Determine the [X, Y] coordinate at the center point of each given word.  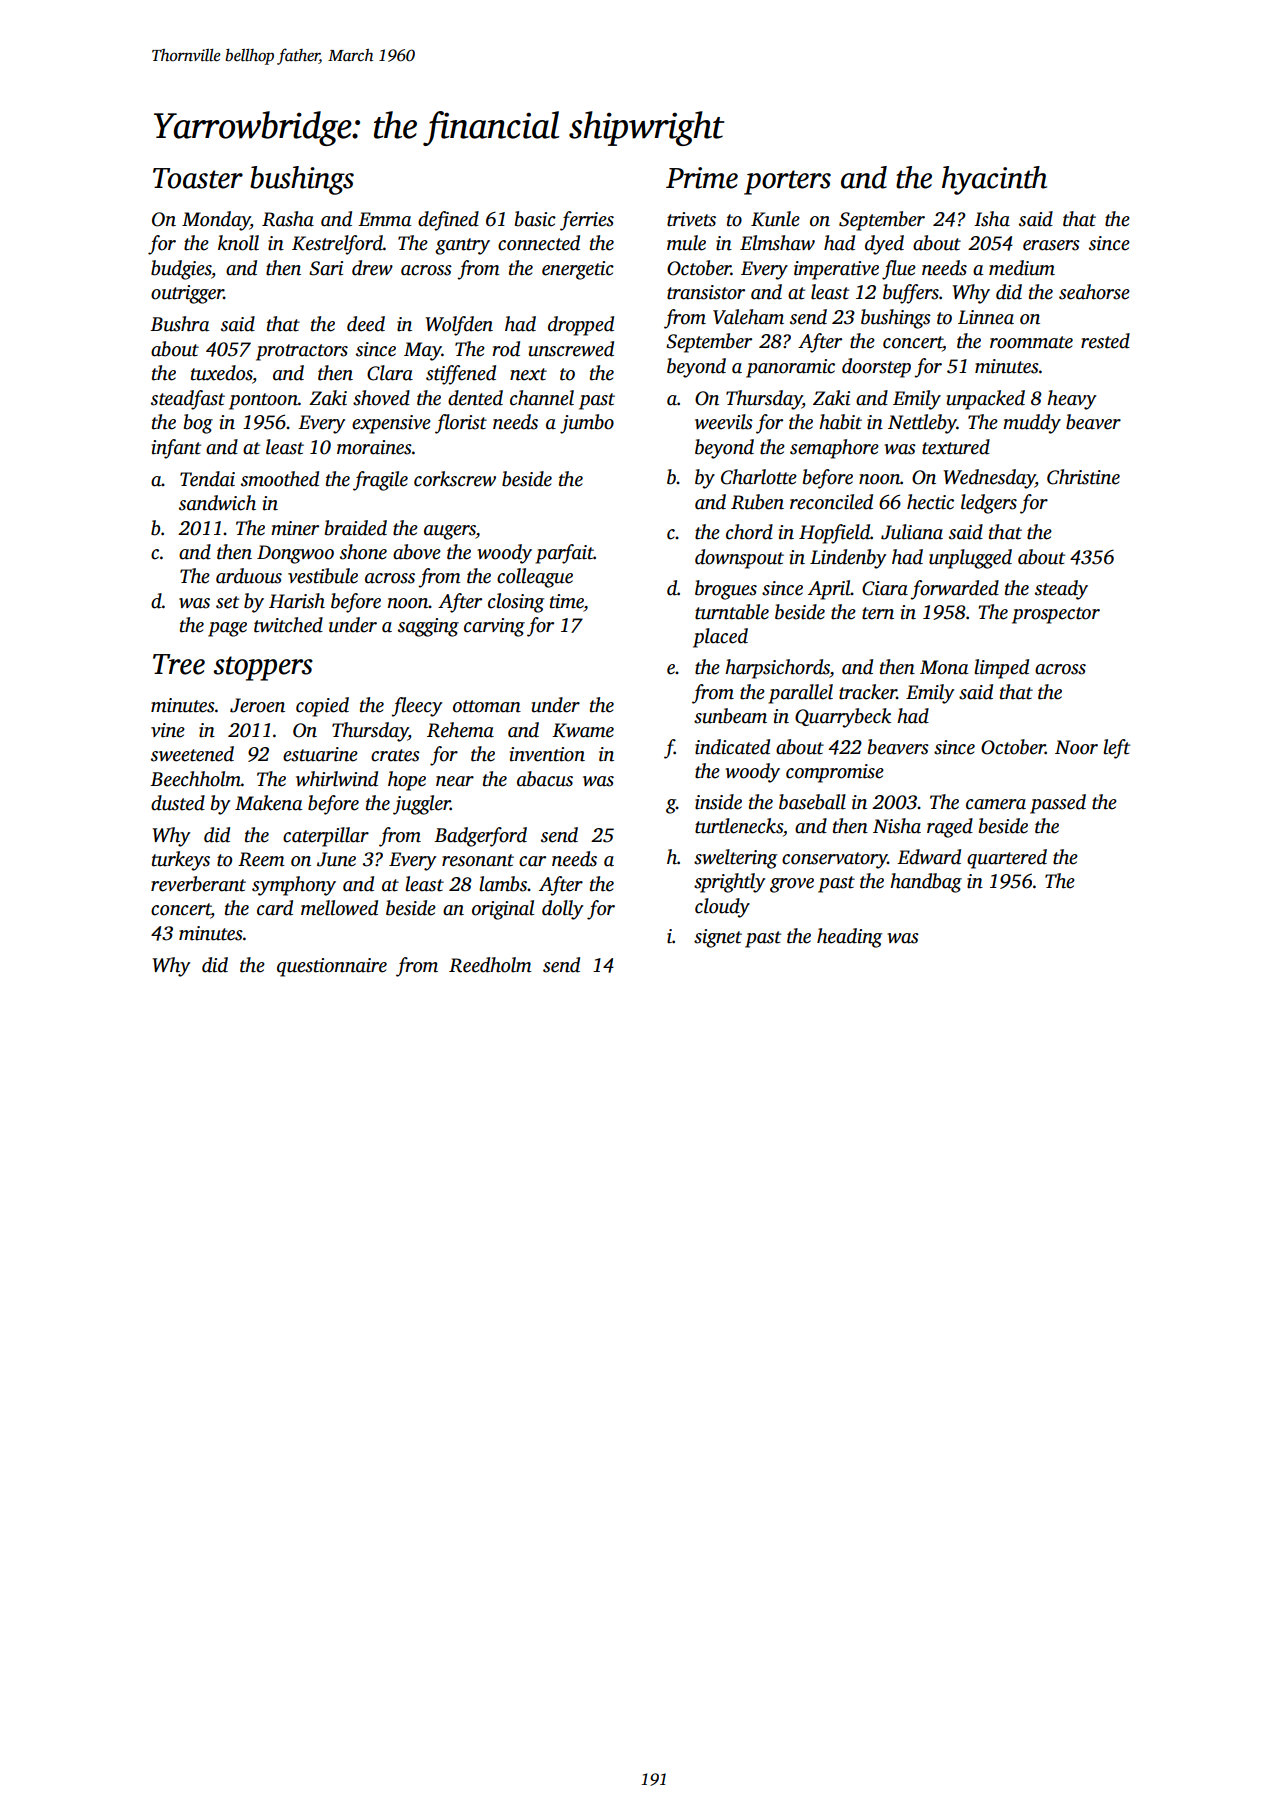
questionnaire [332, 967]
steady [1061, 590]
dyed [884, 245]
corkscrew [455, 479]
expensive [391, 424]
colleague [535, 578]
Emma [384, 219]
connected [539, 243]
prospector [1056, 615]
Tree [179, 664]
